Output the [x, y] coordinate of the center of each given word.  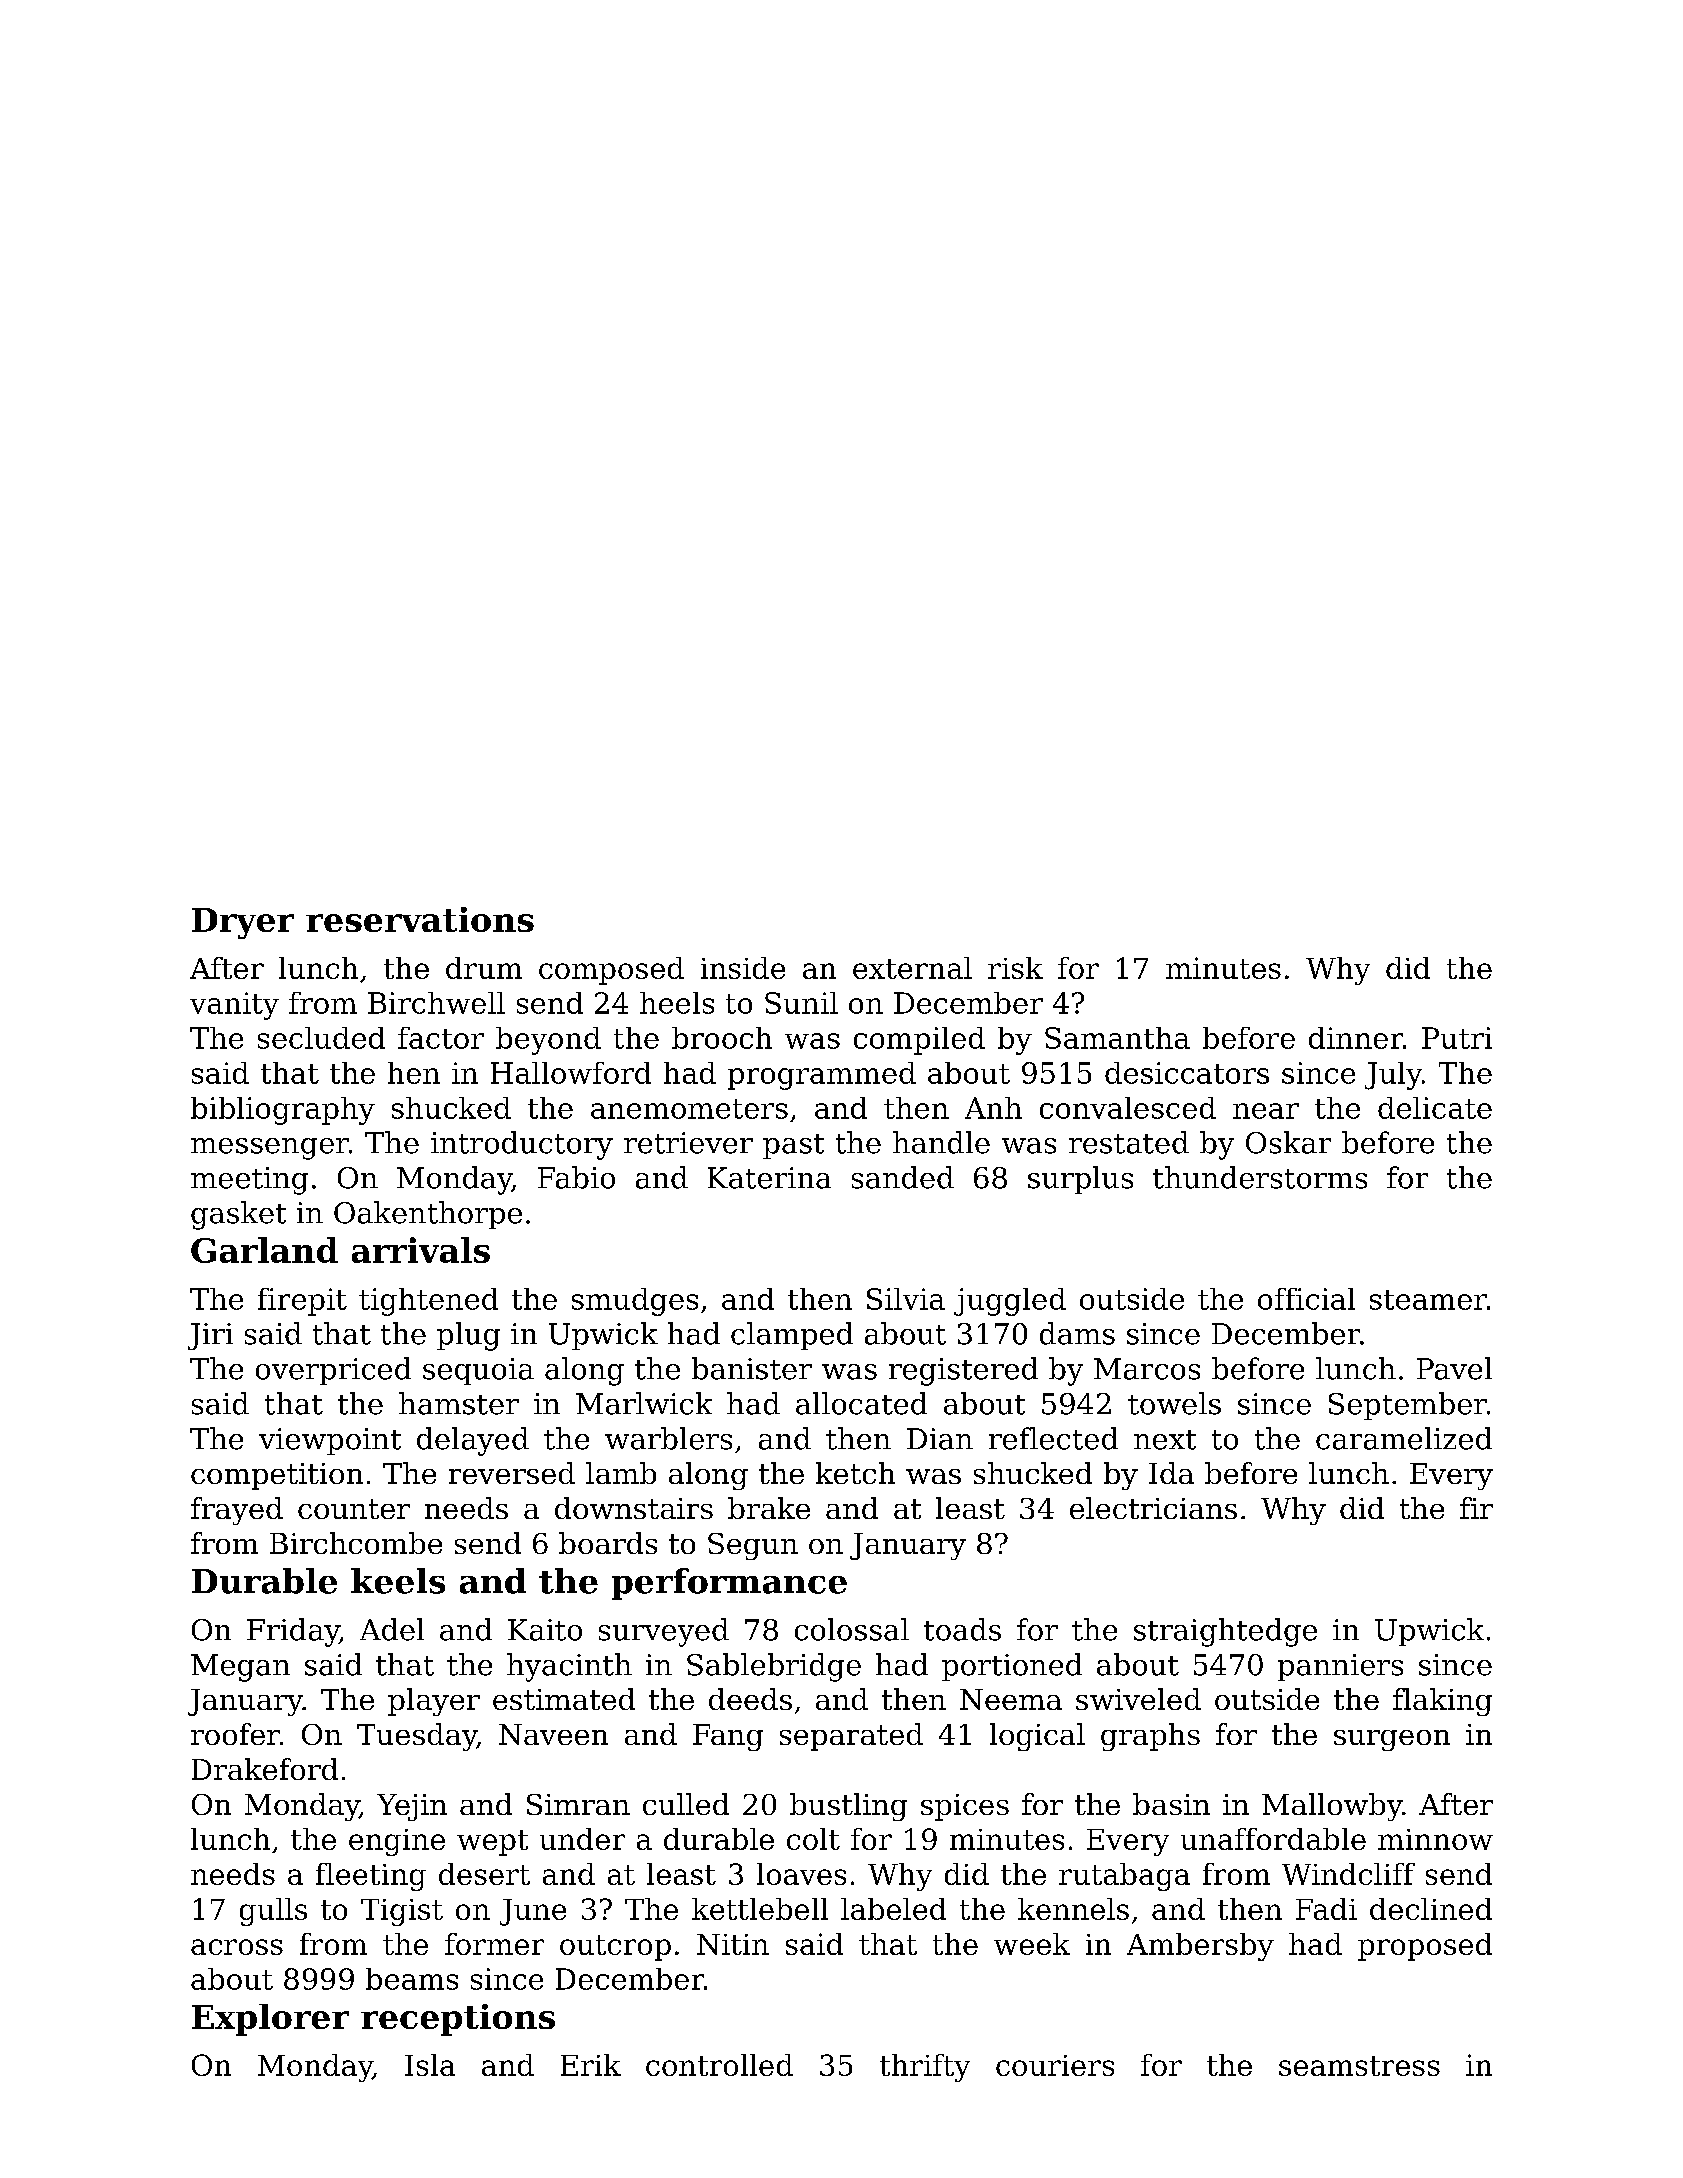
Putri [1457, 1038]
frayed [237, 1511]
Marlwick [644, 1403]
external [912, 968]
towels [1174, 1403]
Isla [430, 2065]
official [1306, 1299]
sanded [903, 1177]
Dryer [243, 923]
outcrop [615, 1948]
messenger [270, 1149]
